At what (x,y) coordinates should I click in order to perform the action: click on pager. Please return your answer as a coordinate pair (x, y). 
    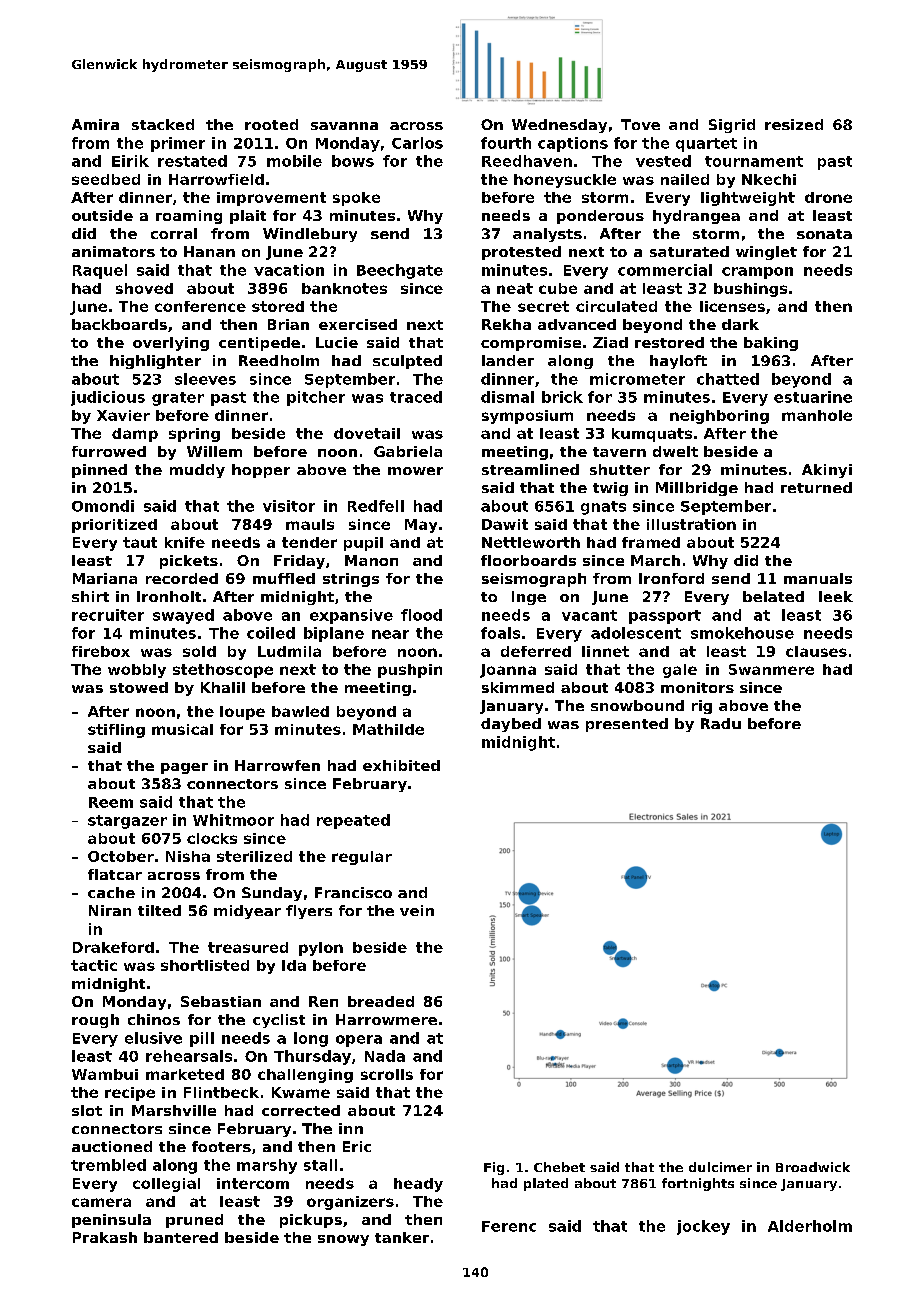
    Looking at the image, I should click on (184, 768).
